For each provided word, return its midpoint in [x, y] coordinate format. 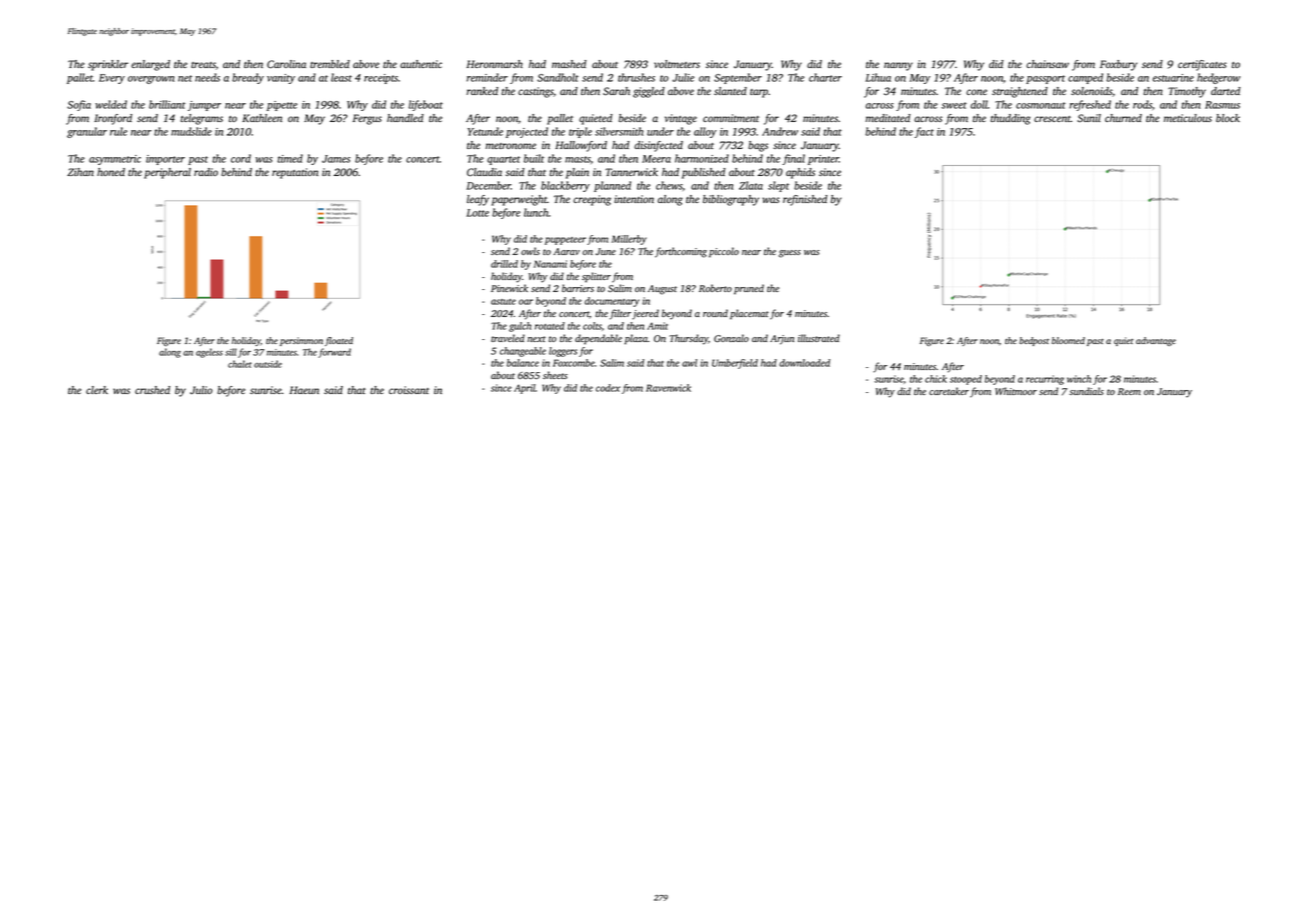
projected [527, 132]
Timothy [1187, 92]
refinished [805, 200]
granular [87, 132]
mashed [569, 64]
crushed [152, 390]
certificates [1202, 65]
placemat [749, 314]
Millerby [629, 240]
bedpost [1034, 341]
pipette [282, 106]
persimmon [301, 341]
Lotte [477, 213]
